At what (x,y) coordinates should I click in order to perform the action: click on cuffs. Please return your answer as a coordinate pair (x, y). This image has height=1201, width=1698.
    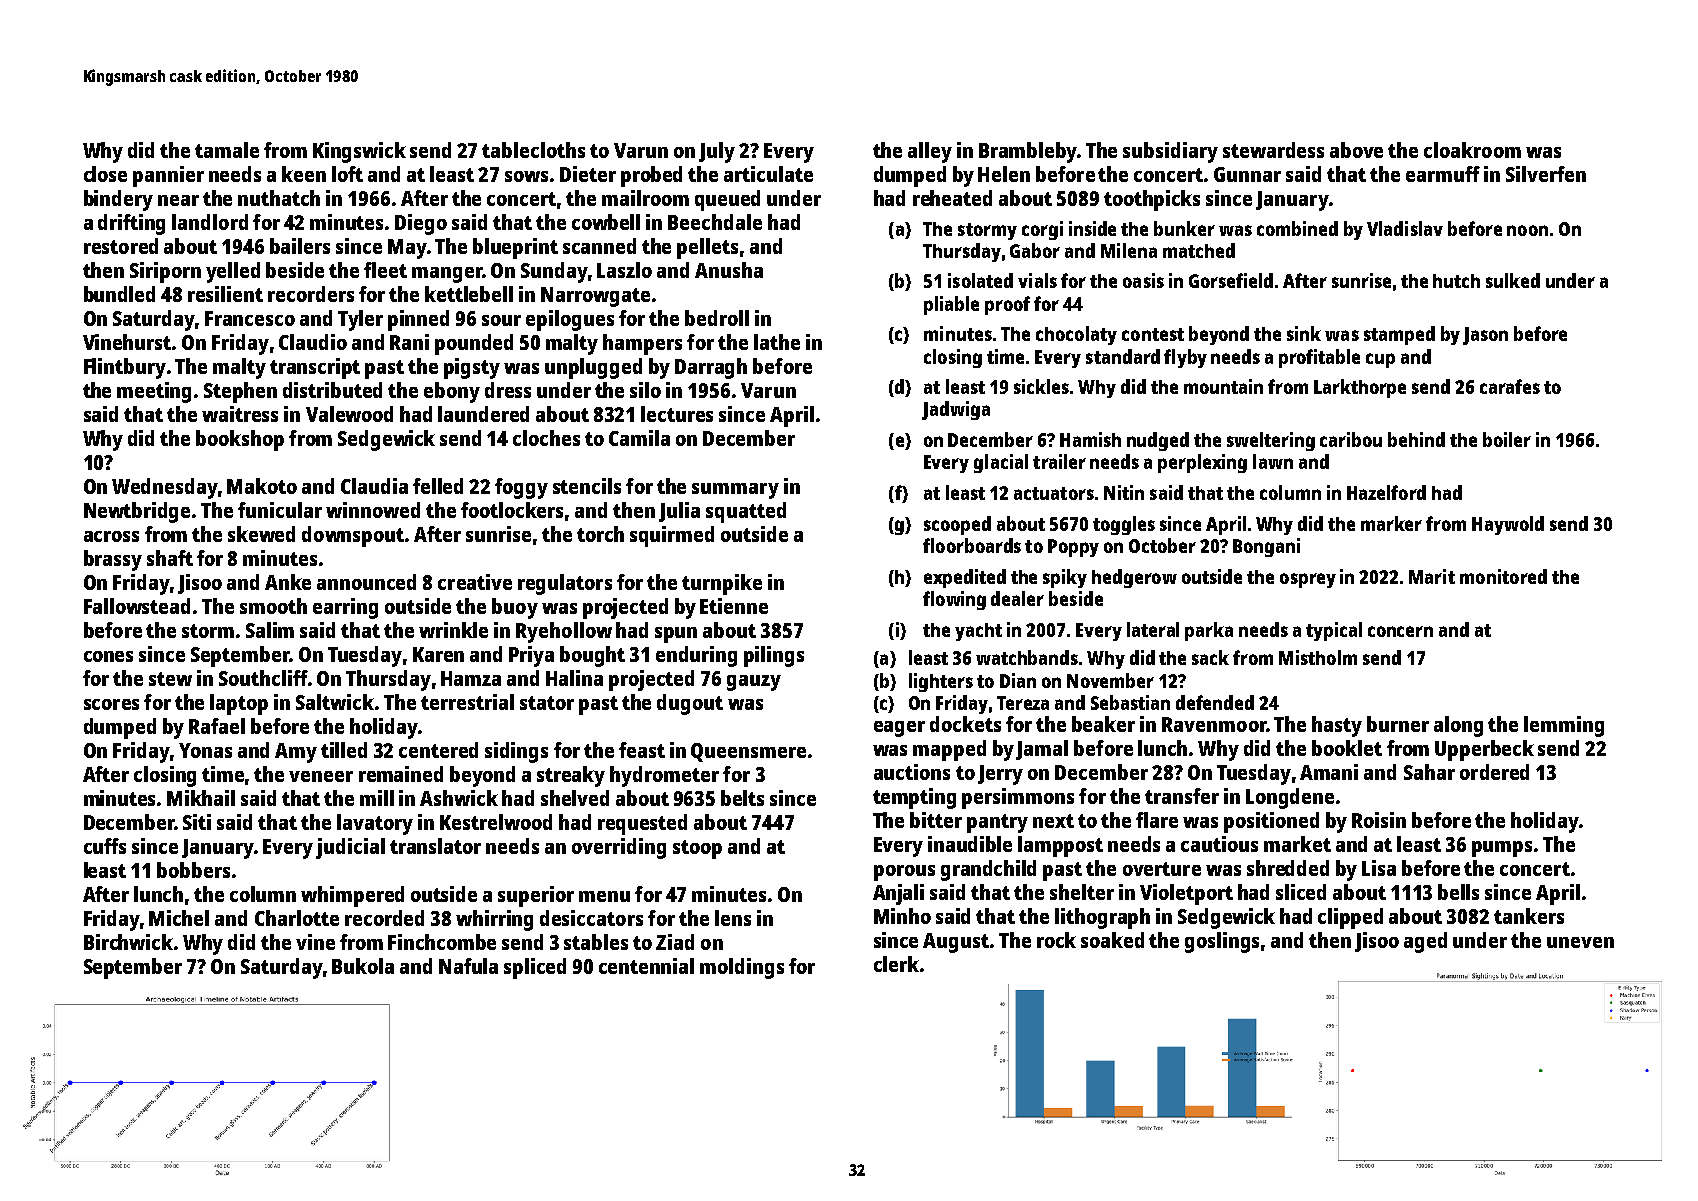
    Looking at the image, I should click on (105, 846).
